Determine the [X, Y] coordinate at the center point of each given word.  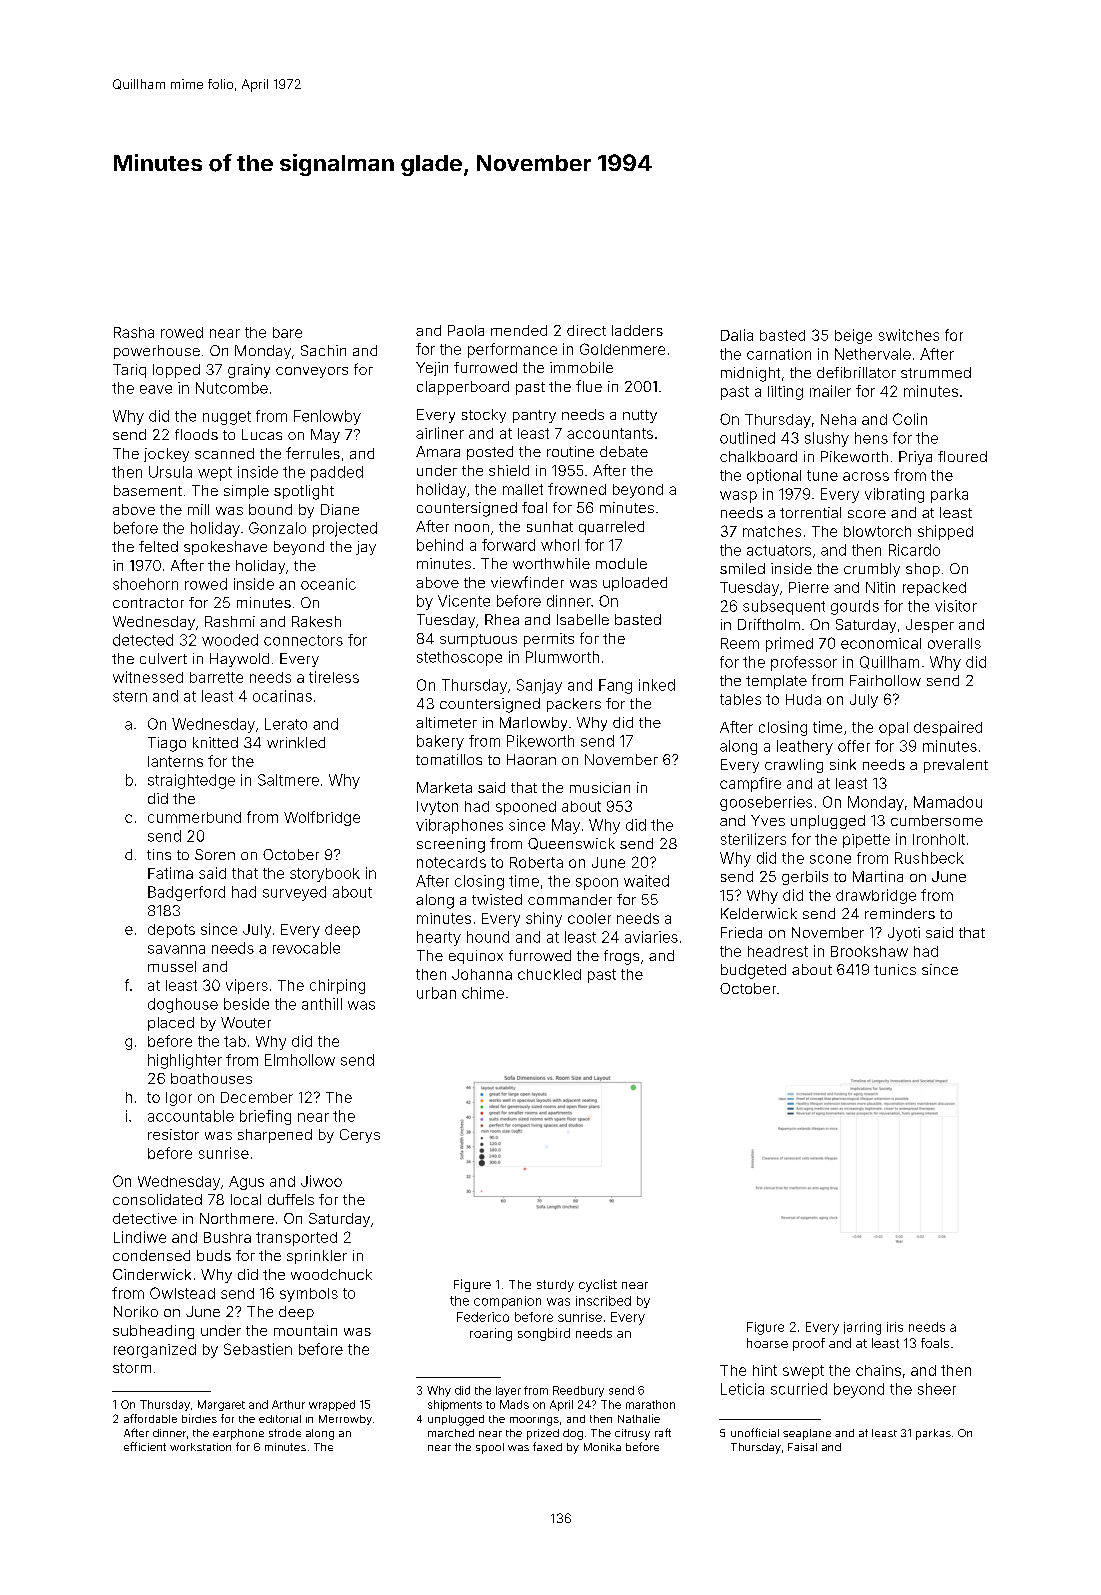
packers [574, 705]
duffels [291, 1199]
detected [143, 640]
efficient [145, 1446]
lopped [176, 371]
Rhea [502, 619]
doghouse [183, 1005]
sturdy [555, 1286]
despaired [948, 728]
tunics [895, 969]
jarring [862, 1328]
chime [483, 993]
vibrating [894, 495]
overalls [954, 643]
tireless [334, 677]
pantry [534, 416]
